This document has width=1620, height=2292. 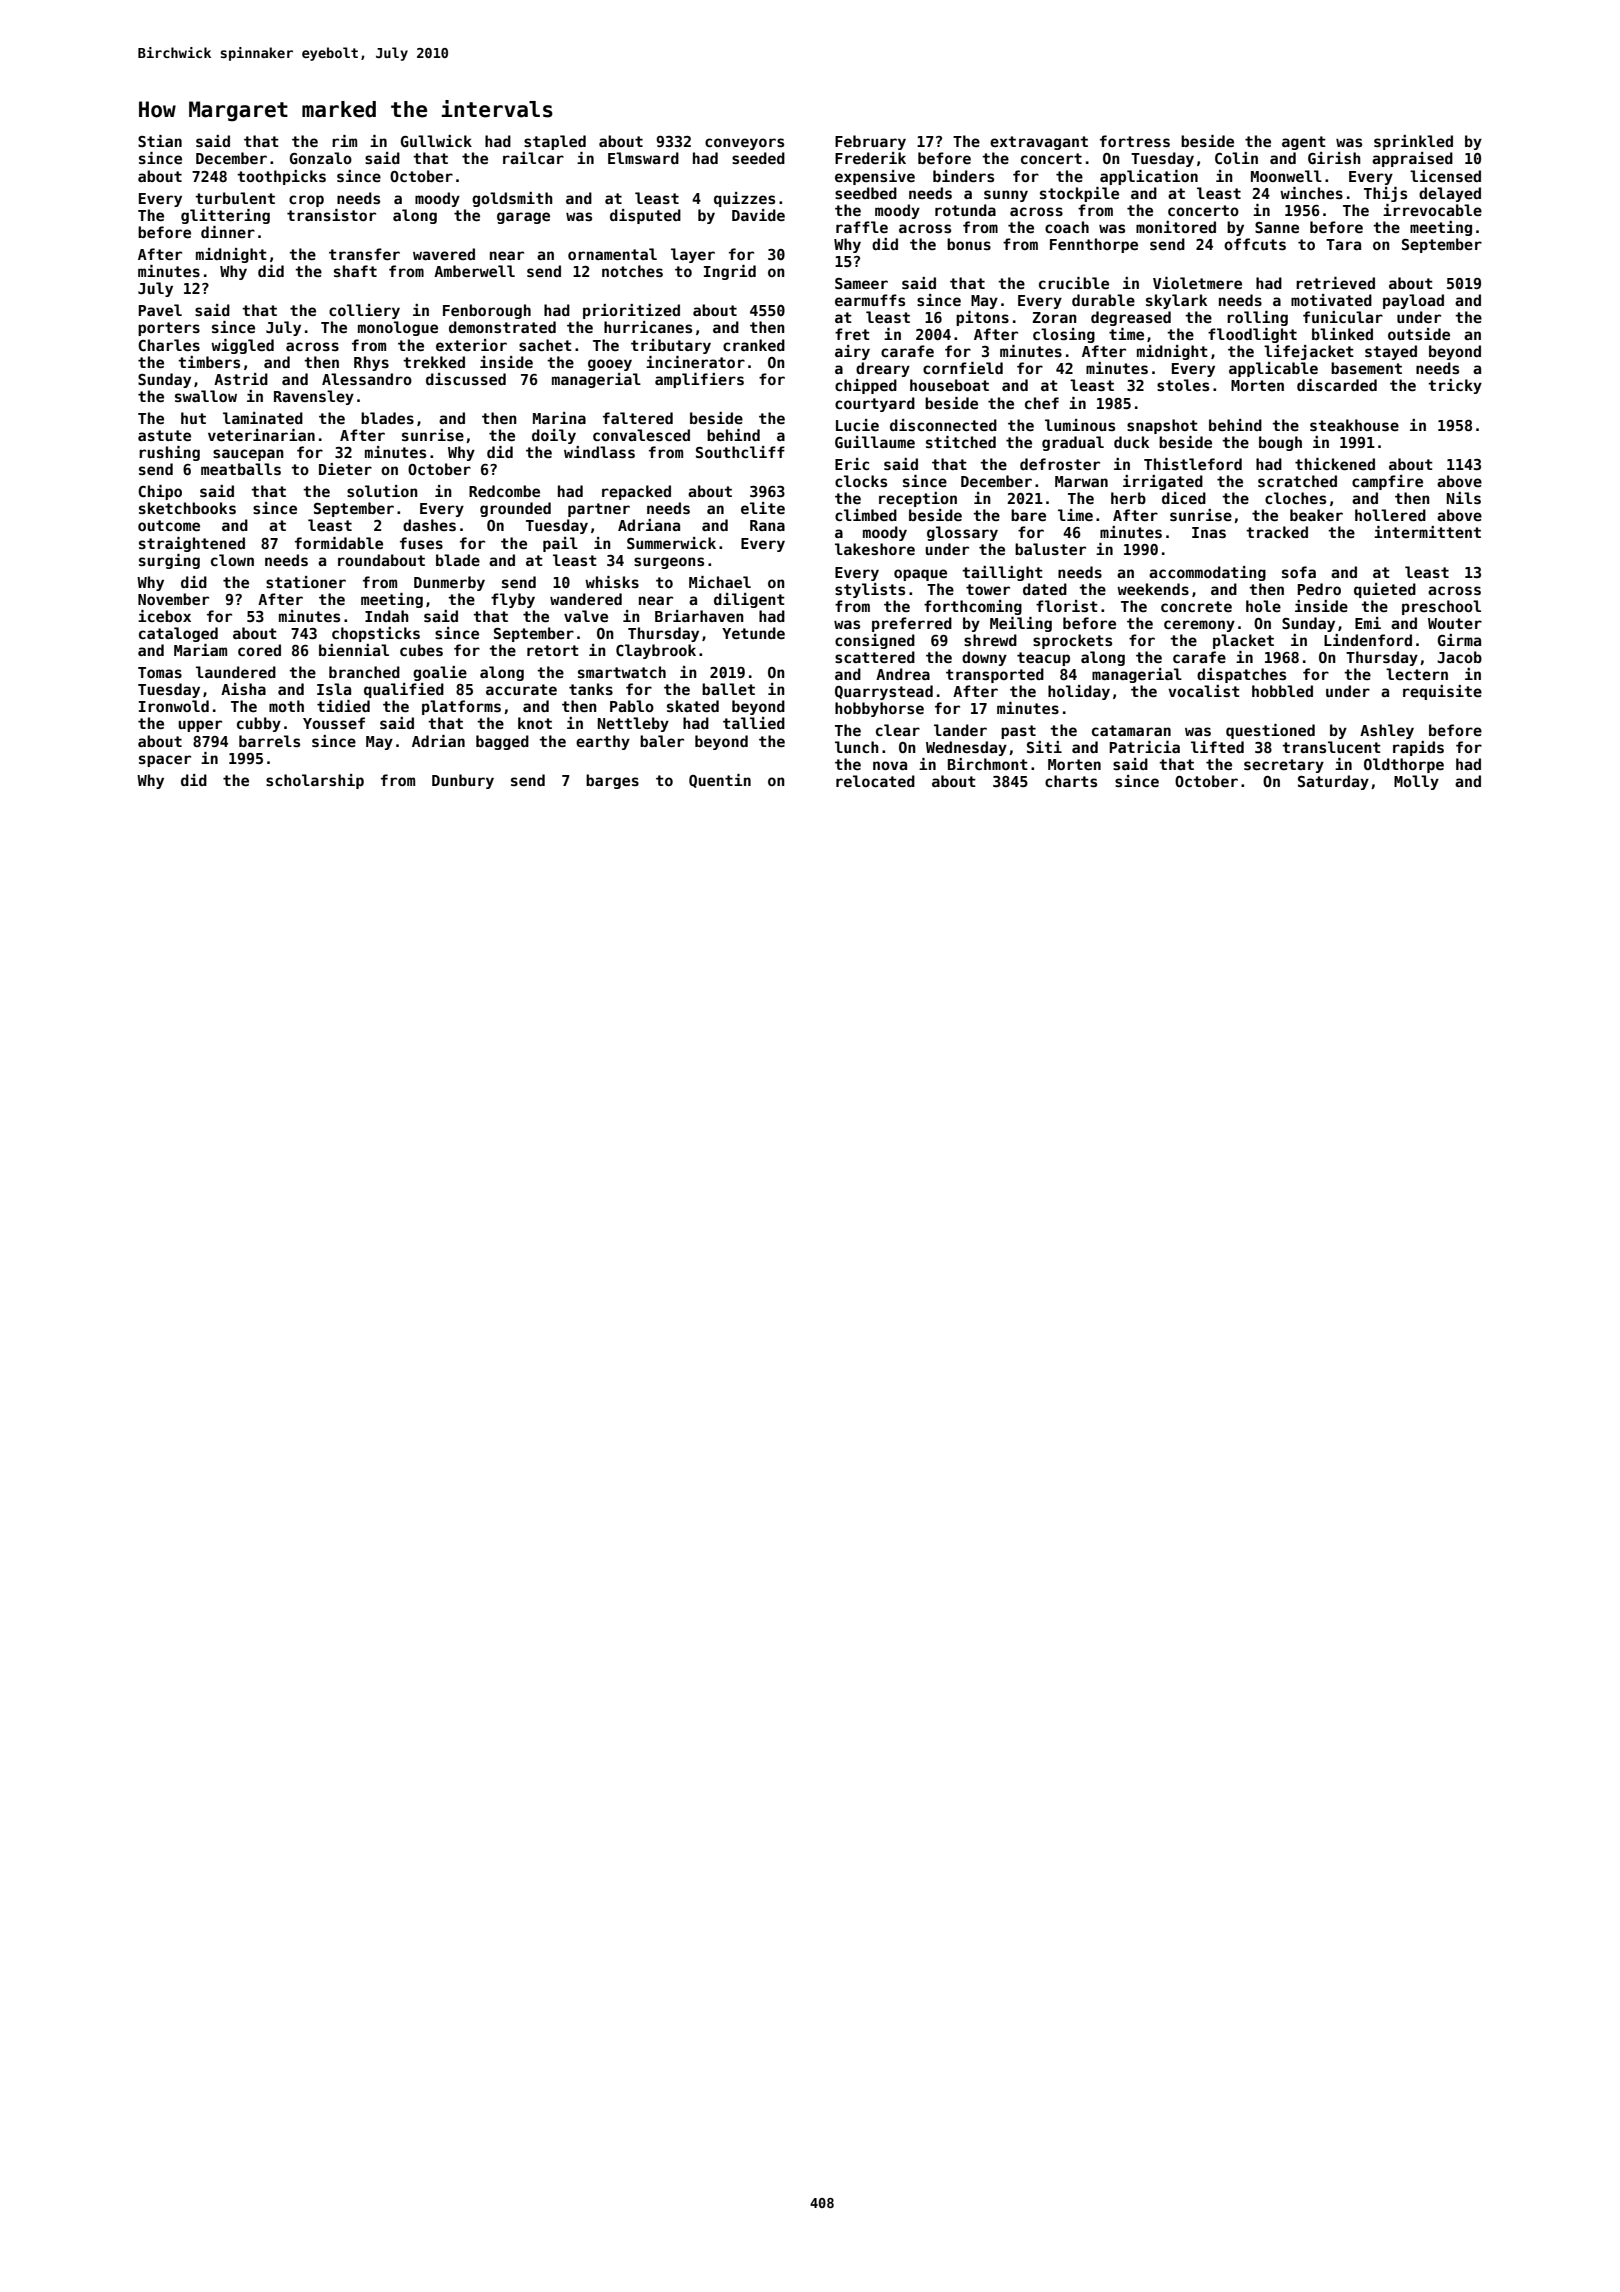 I want to click on windlass, so click(x=599, y=452).
